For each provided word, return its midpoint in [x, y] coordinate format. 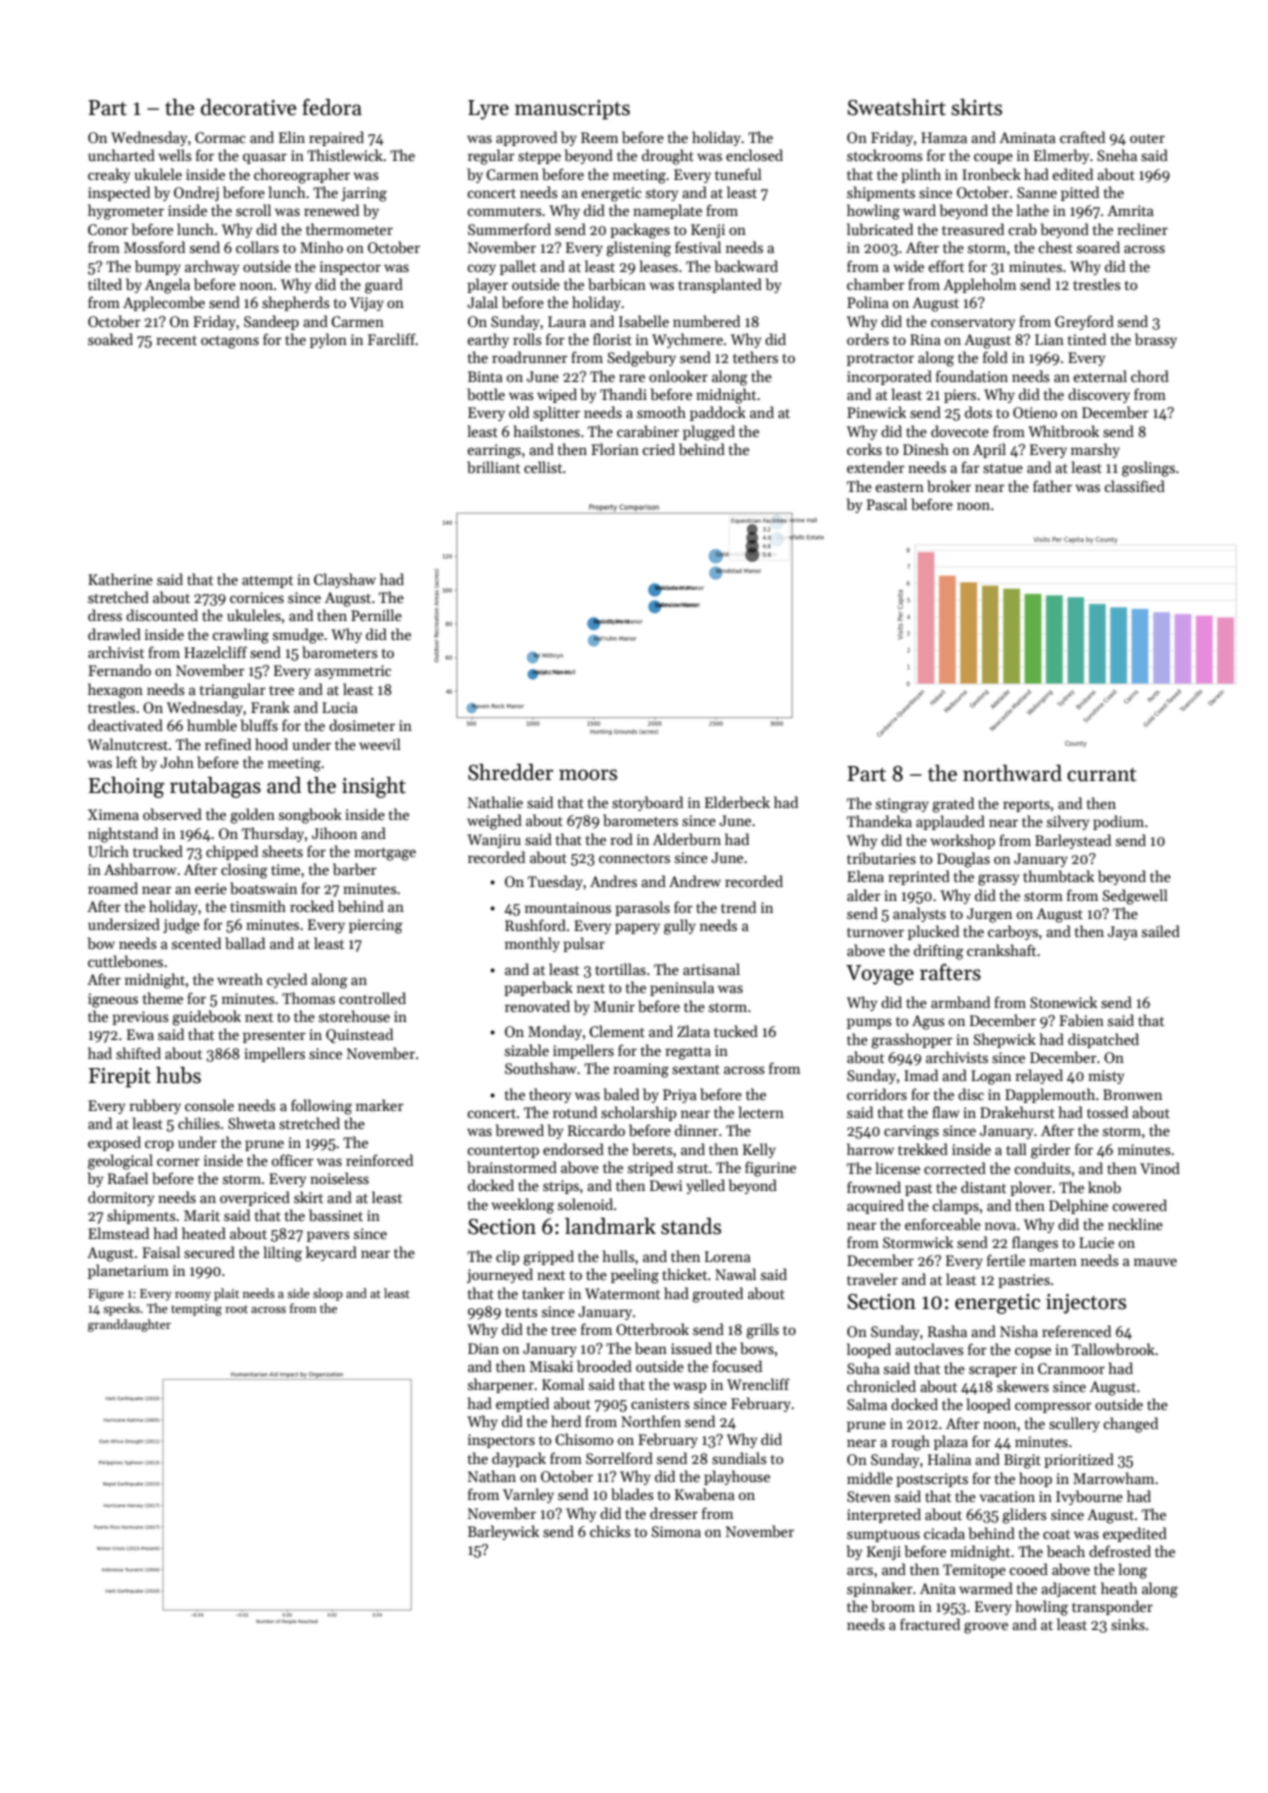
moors [588, 775]
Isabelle [644, 321]
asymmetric [353, 672]
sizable [527, 1050]
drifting [939, 952]
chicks [610, 1531]
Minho [321, 247]
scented [196, 943]
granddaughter [129, 1325]
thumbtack [1058, 876]
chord [1150, 376]
